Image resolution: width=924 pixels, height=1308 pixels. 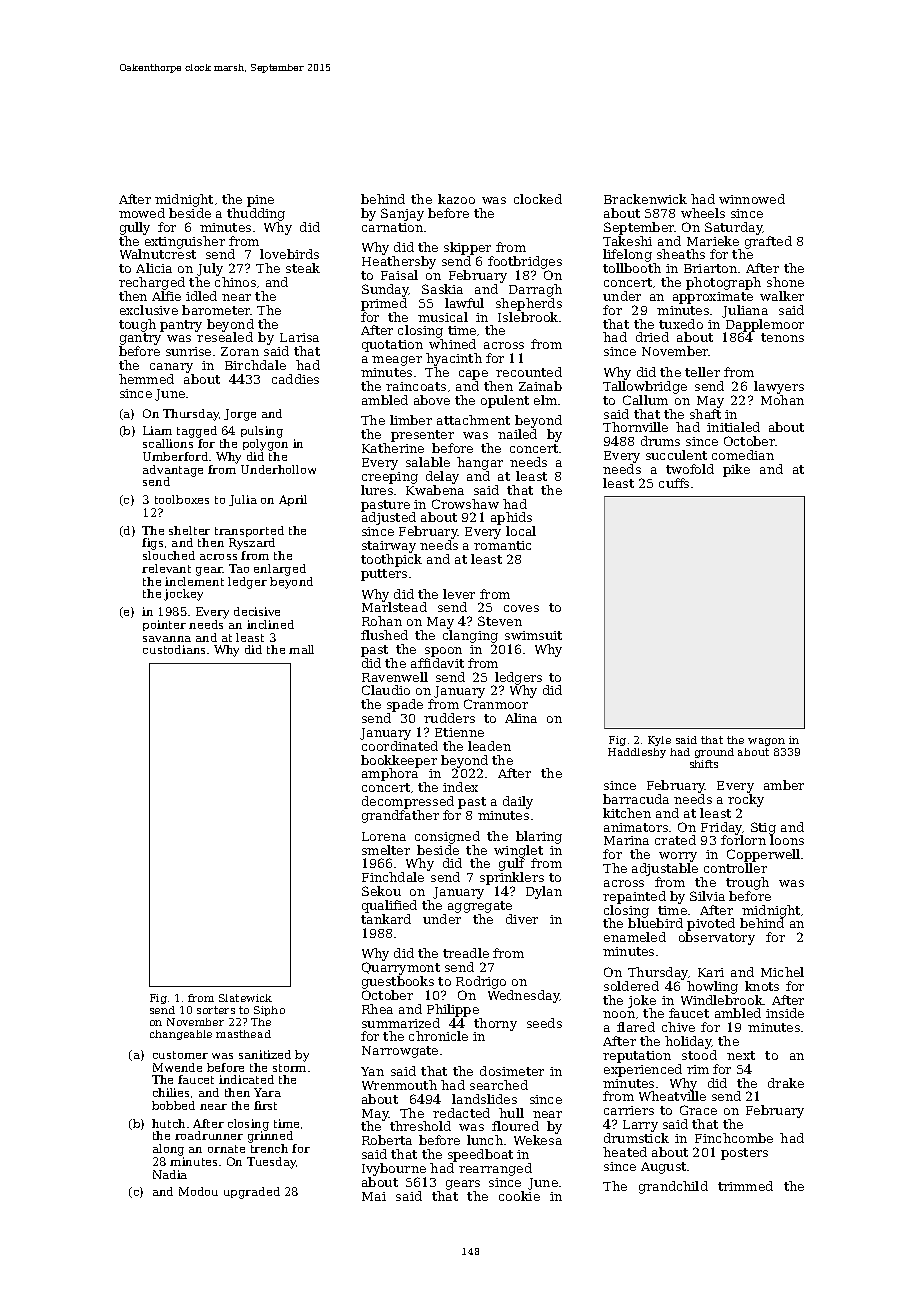 I want to click on Windlebrook, so click(x=722, y=1000).
